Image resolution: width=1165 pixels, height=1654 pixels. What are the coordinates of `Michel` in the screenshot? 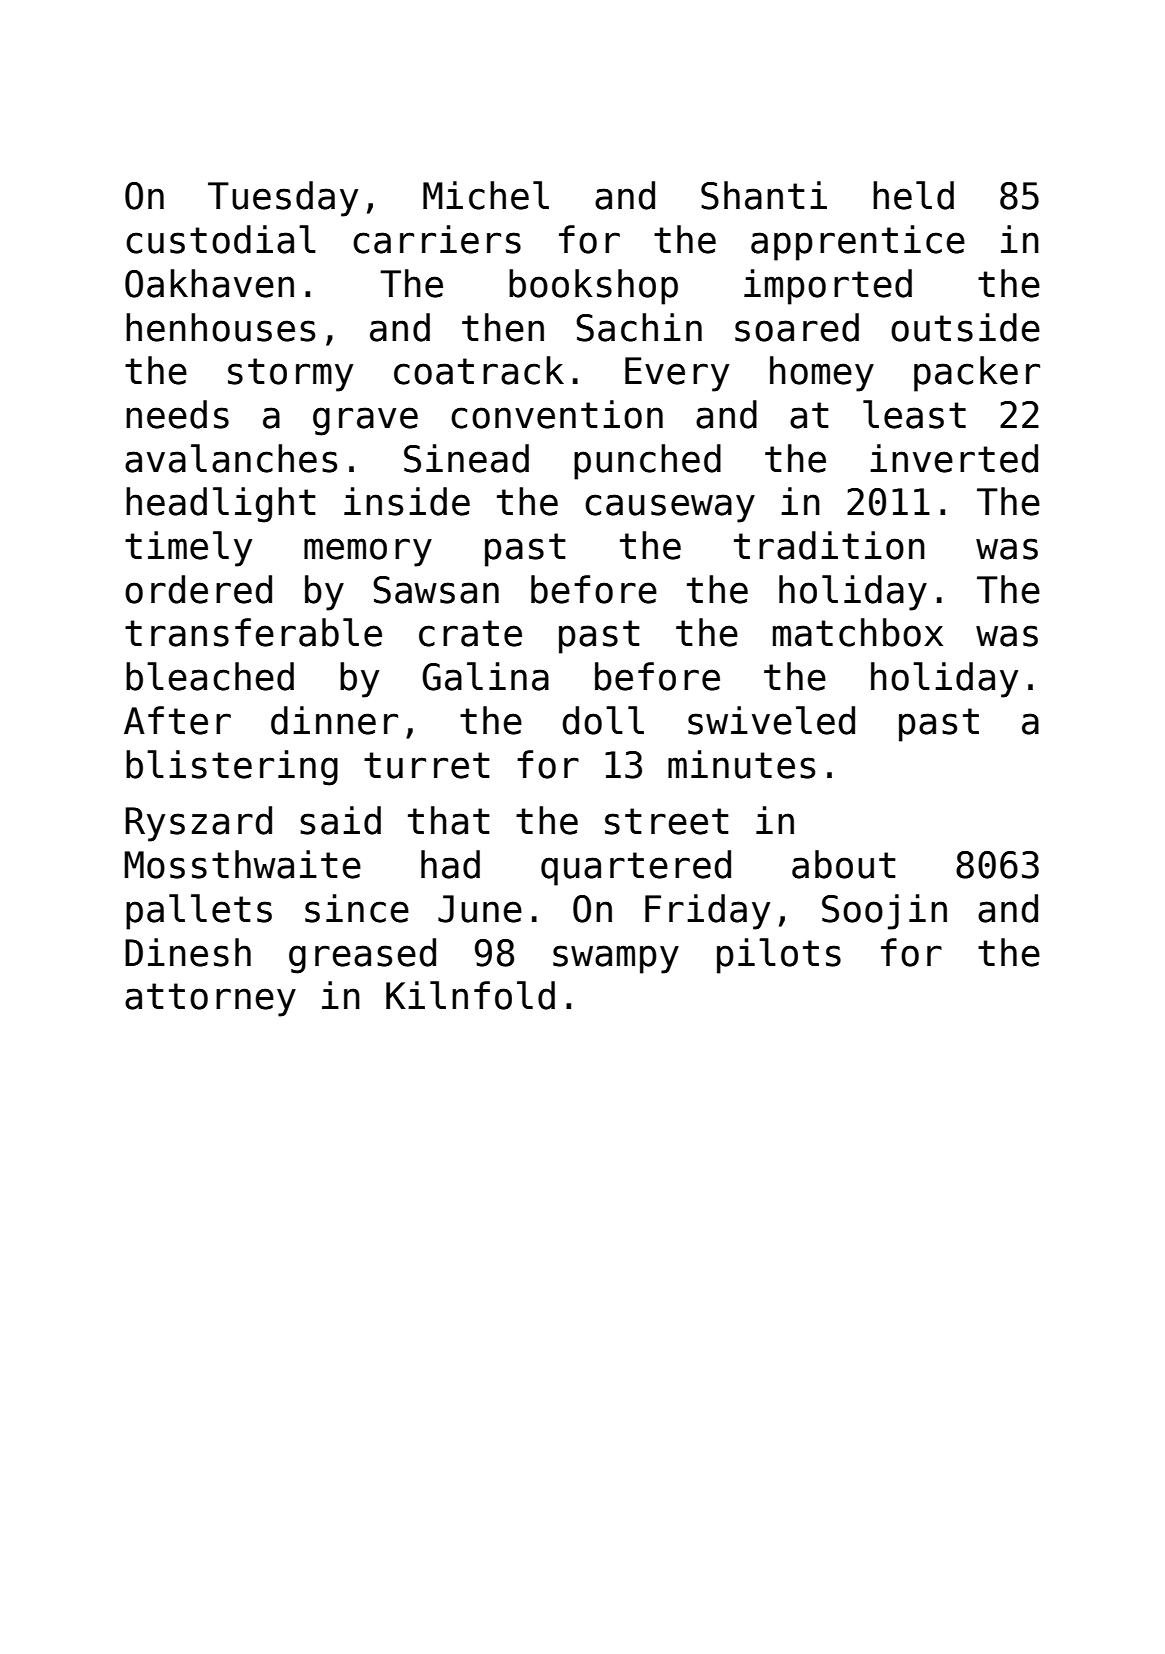 It's located at (486, 195).
